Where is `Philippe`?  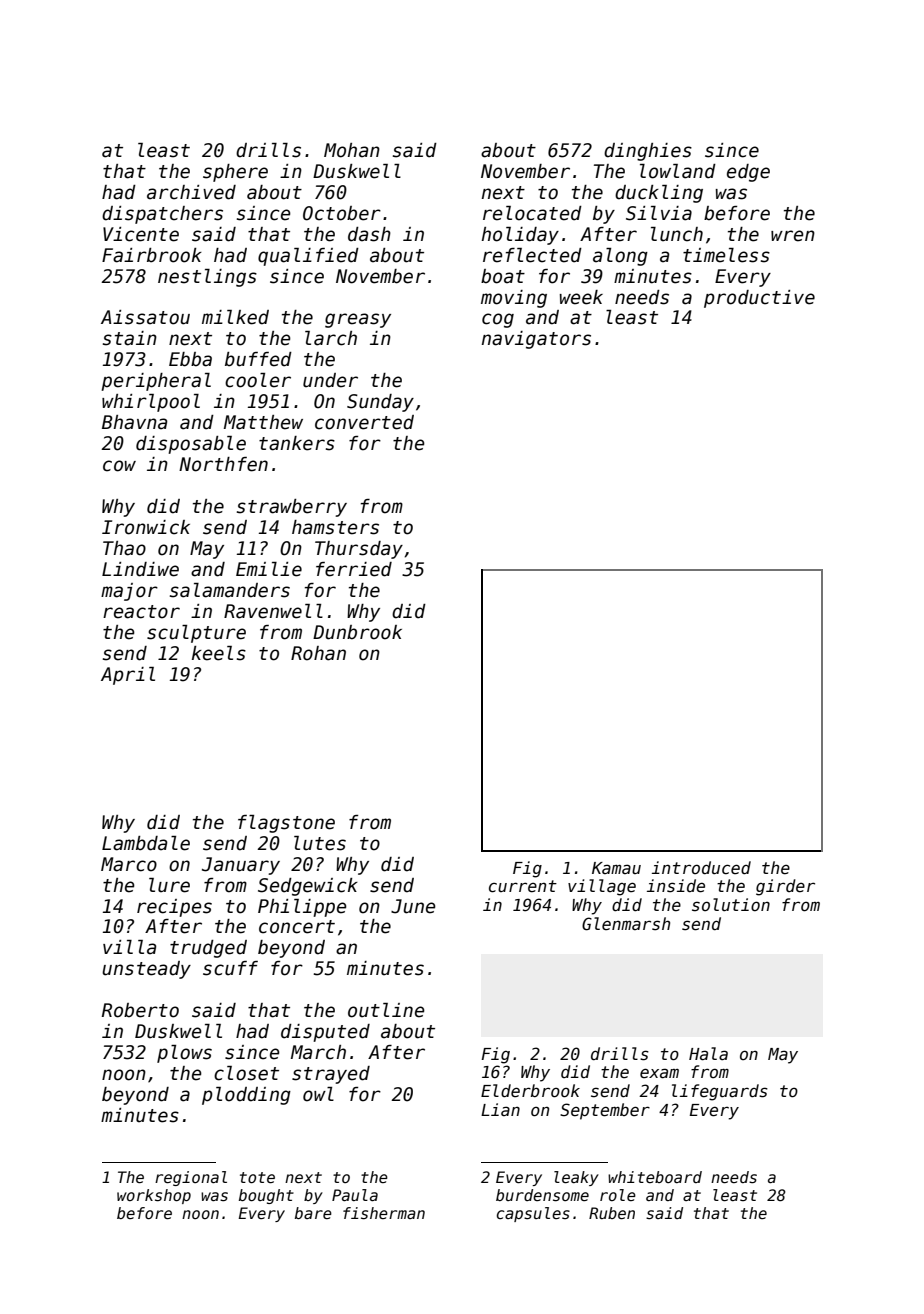 Philippe is located at coordinates (302, 908).
